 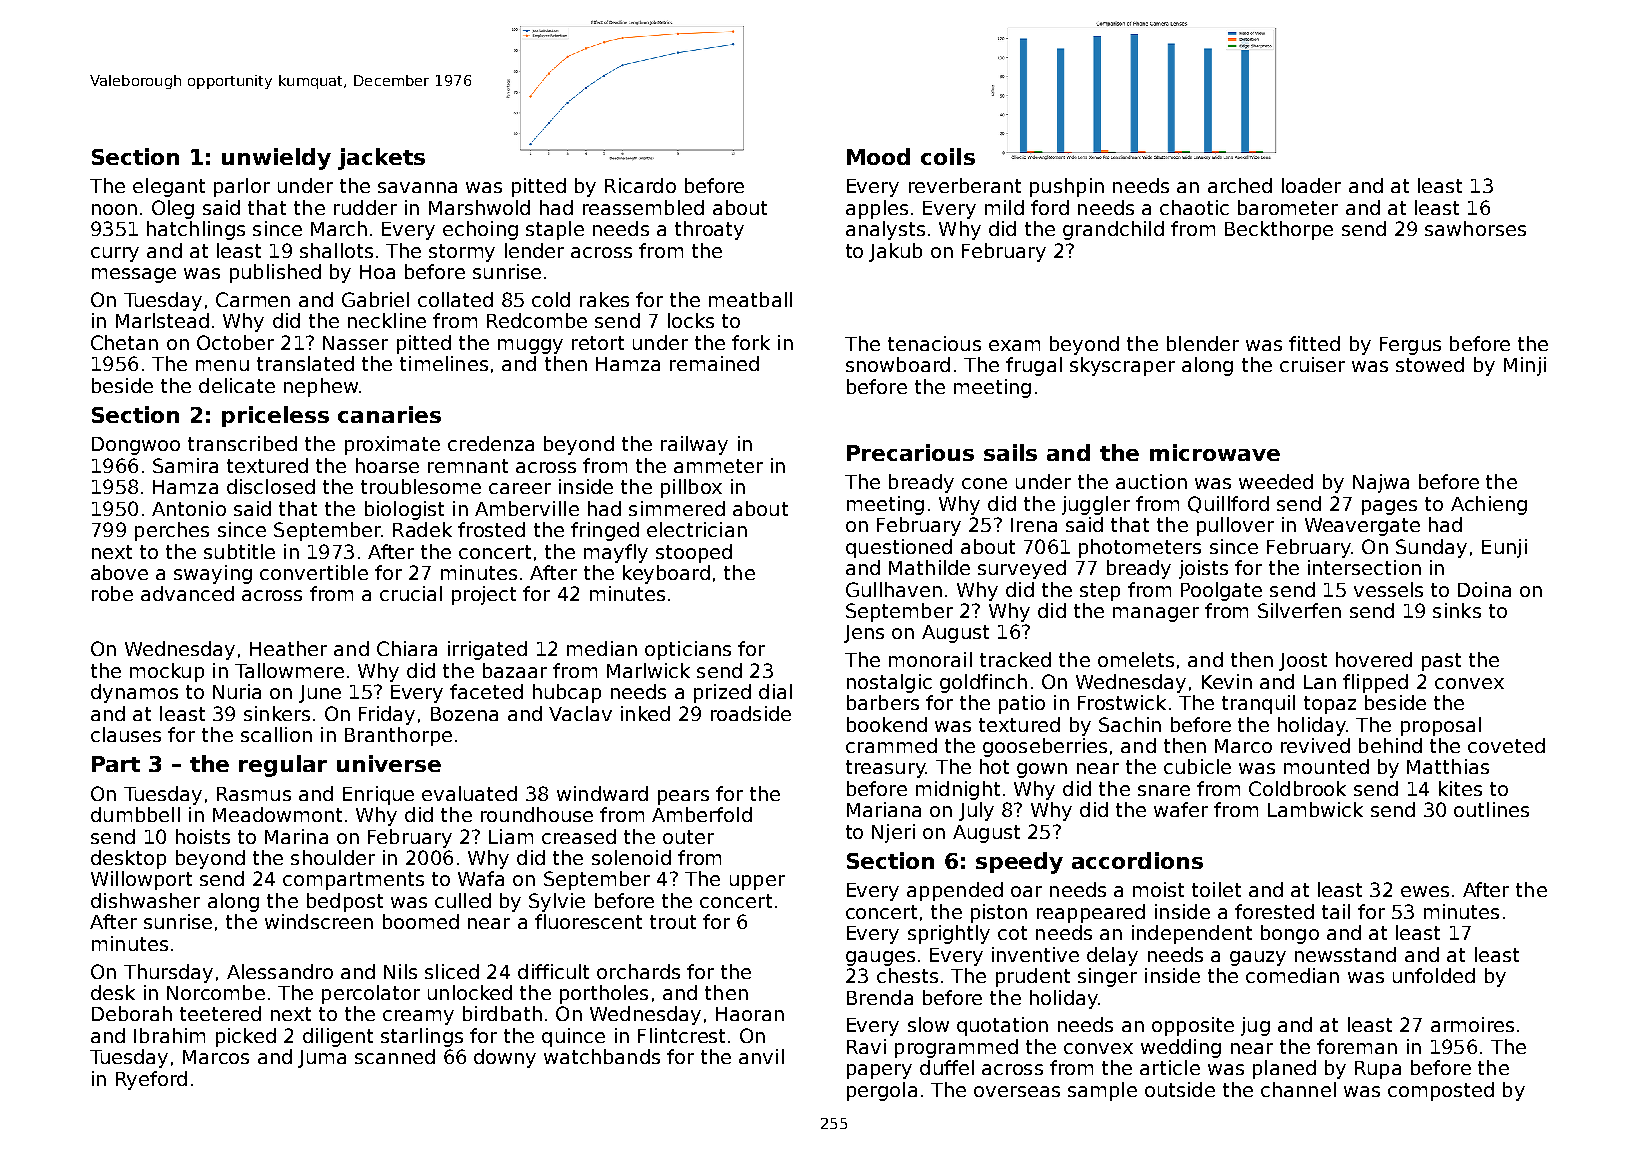 What do you see at coordinates (885, 230) in the page?
I see `analysts` at bounding box center [885, 230].
